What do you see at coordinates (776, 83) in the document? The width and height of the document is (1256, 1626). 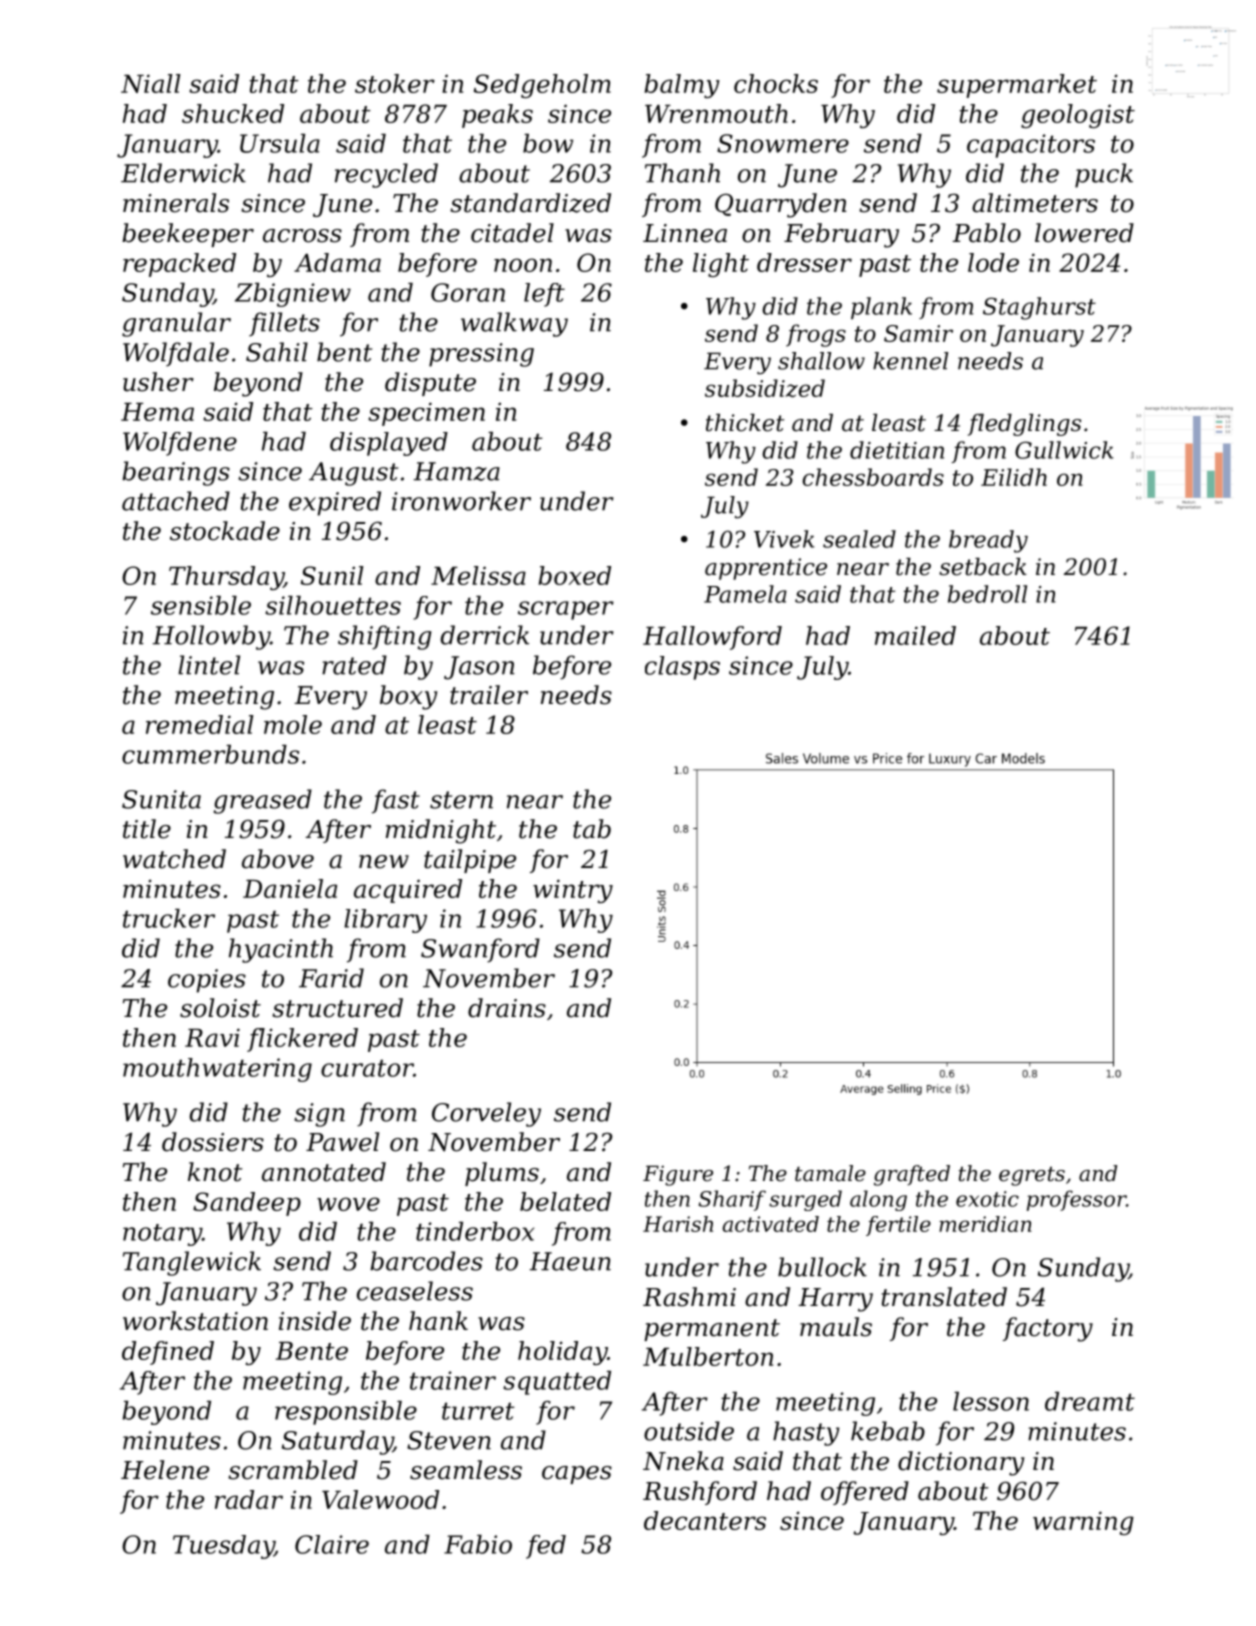 I see `chocks` at bounding box center [776, 83].
